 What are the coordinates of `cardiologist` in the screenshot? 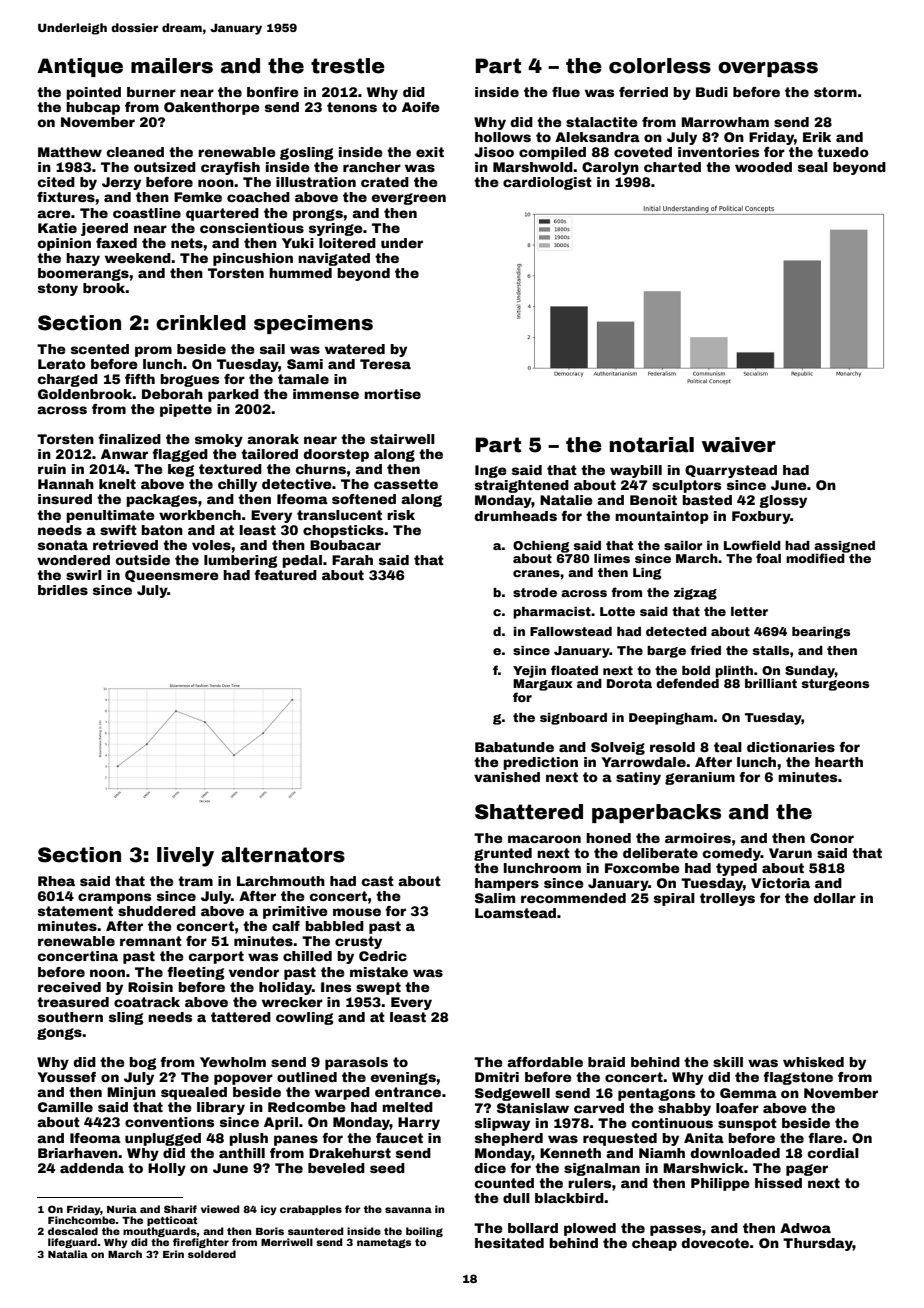 It's located at (547, 183).
